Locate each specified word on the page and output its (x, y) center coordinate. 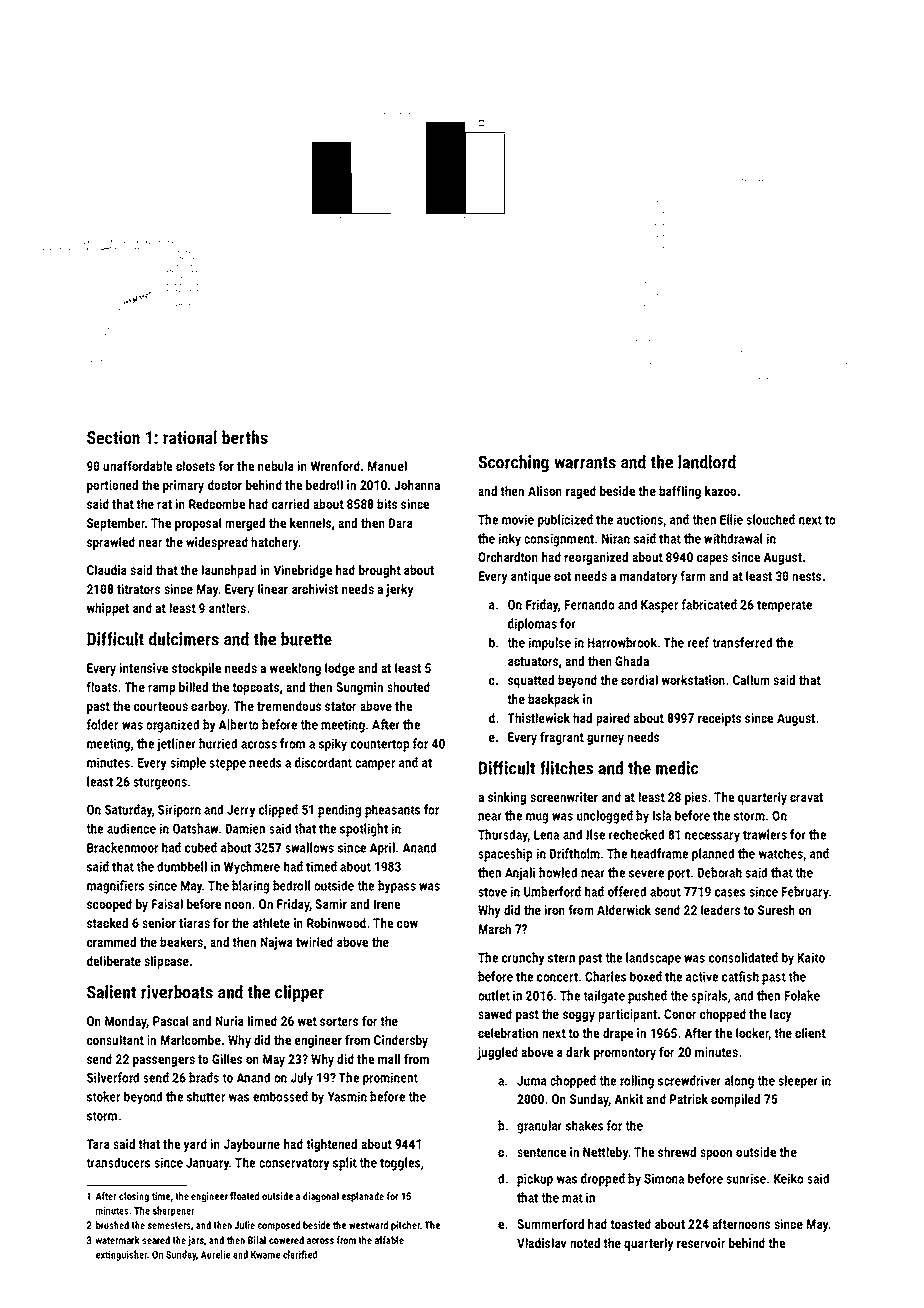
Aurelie (215, 1254)
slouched (770, 519)
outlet (494, 995)
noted (585, 1243)
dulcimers (184, 639)
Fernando (590, 604)
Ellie (731, 519)
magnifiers (115, 887)
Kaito (811, 957)
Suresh (776, 910)
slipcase (166, 962)
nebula (276, 466)
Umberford (552, 891)
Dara (401, 523)
